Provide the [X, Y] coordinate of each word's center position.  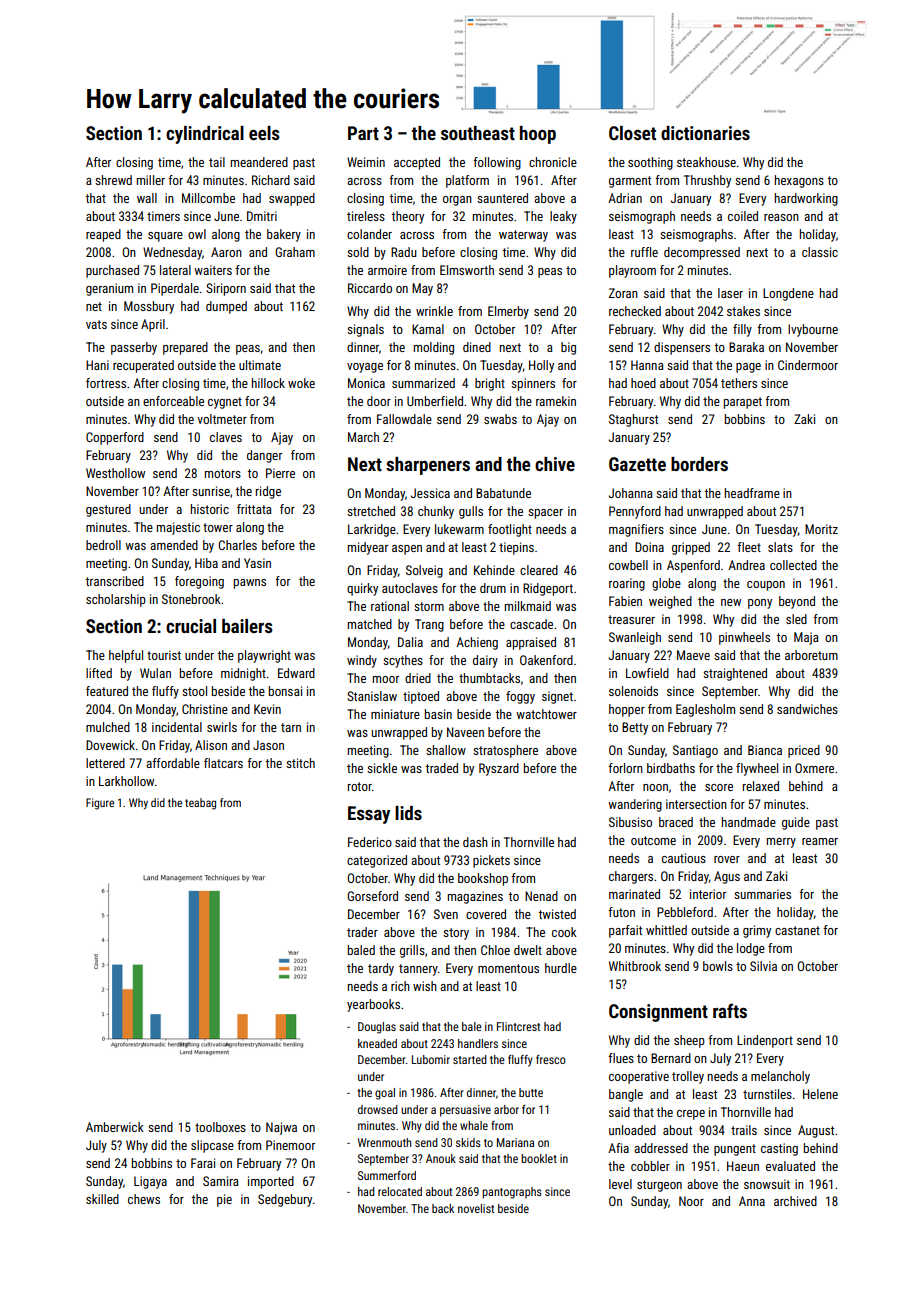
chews [144, 1199]
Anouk [441, 1158]
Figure [100, 804]
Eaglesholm [705, 710]
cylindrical [205, 135]
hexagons [799, 181]
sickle [382, 768]
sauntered [502, 198]
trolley [688, 1077]
